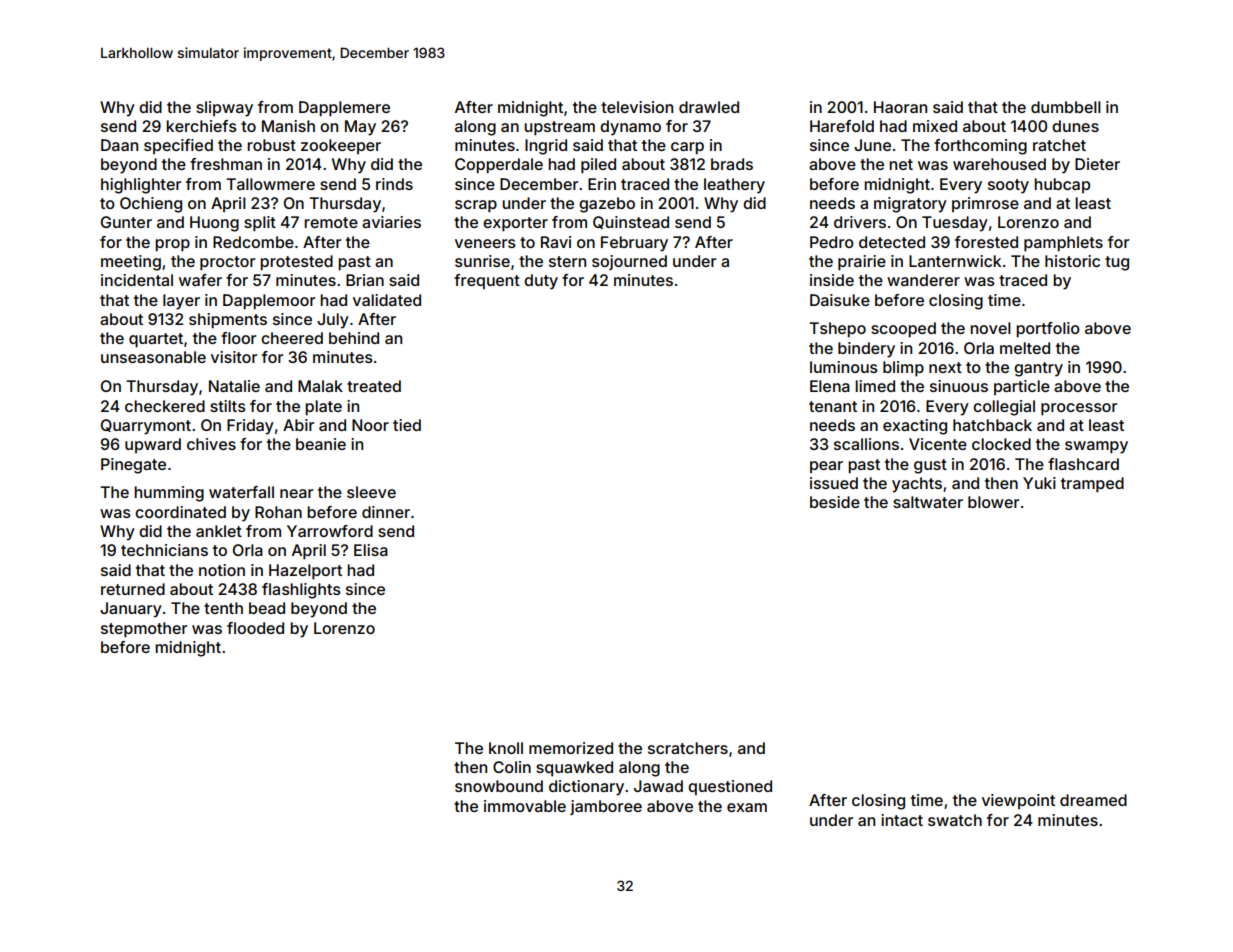  Describe the element at coordinates (181, 302) in the screenshot. I see `layer` at that location.
